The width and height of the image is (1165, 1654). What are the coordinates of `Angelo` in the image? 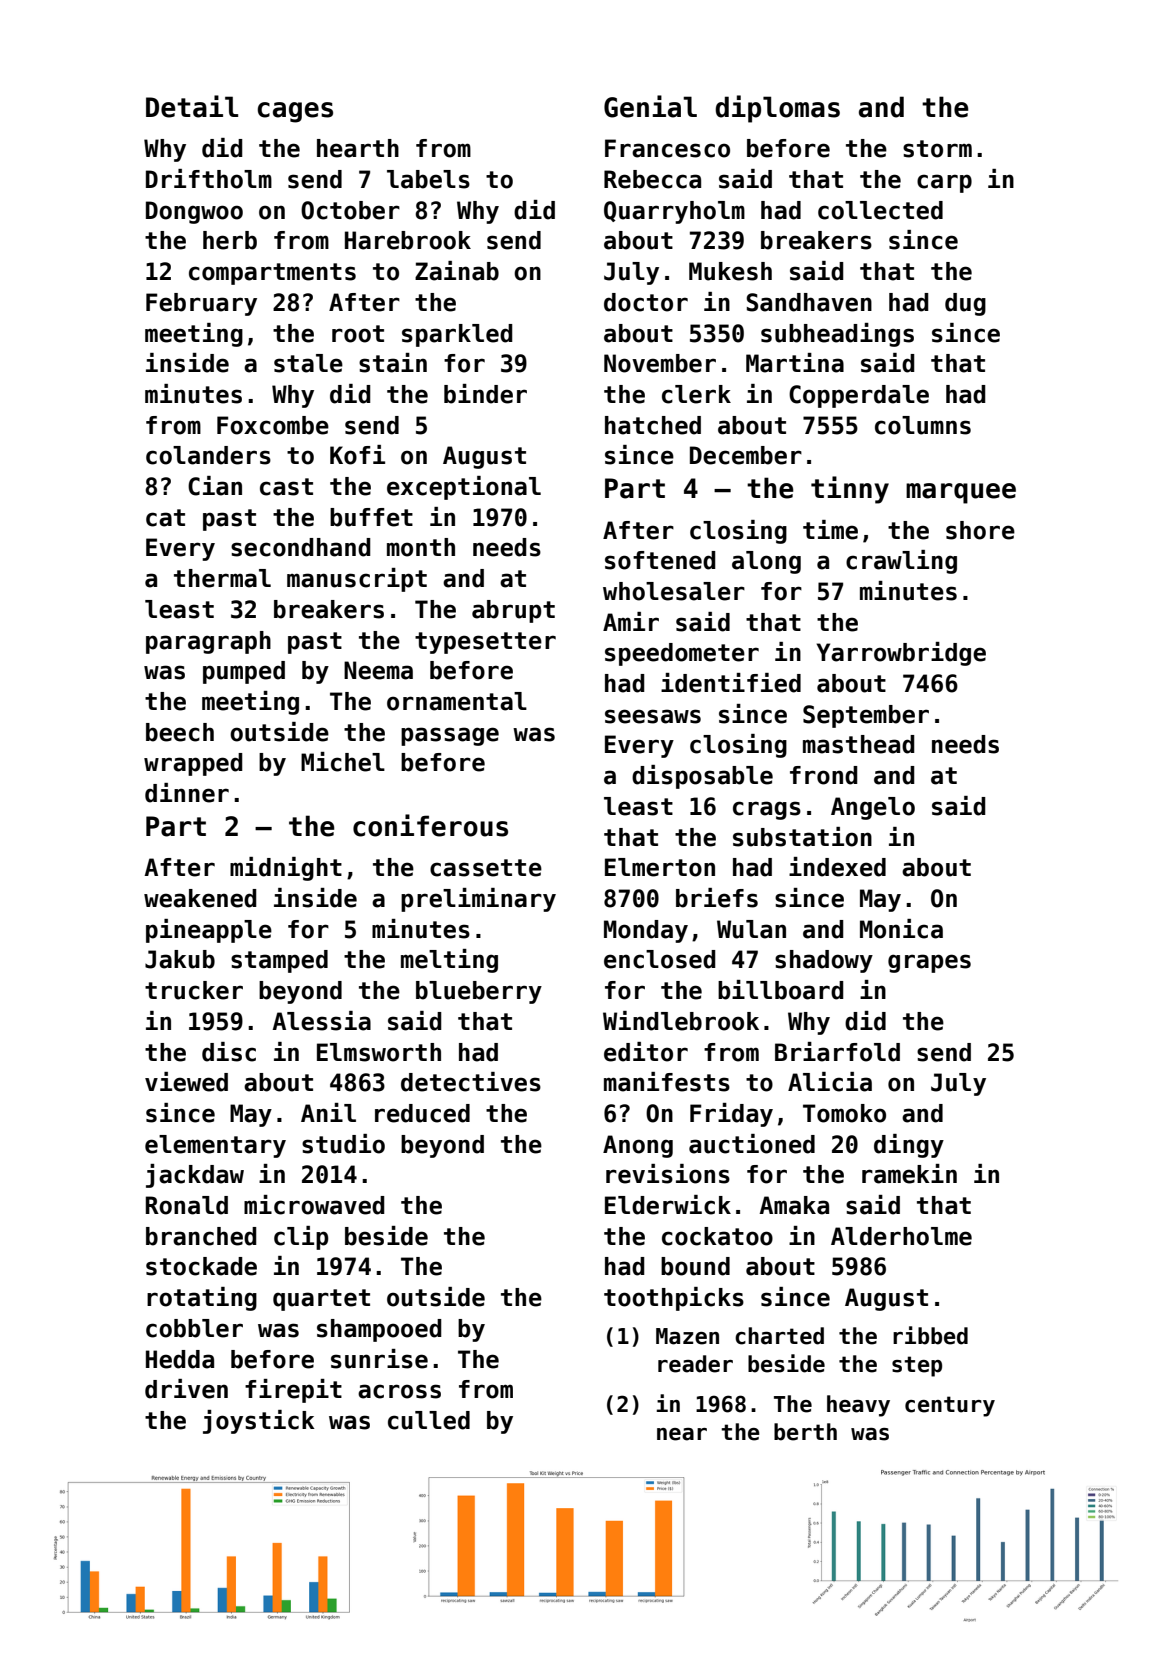 It's located at (873, 808).
